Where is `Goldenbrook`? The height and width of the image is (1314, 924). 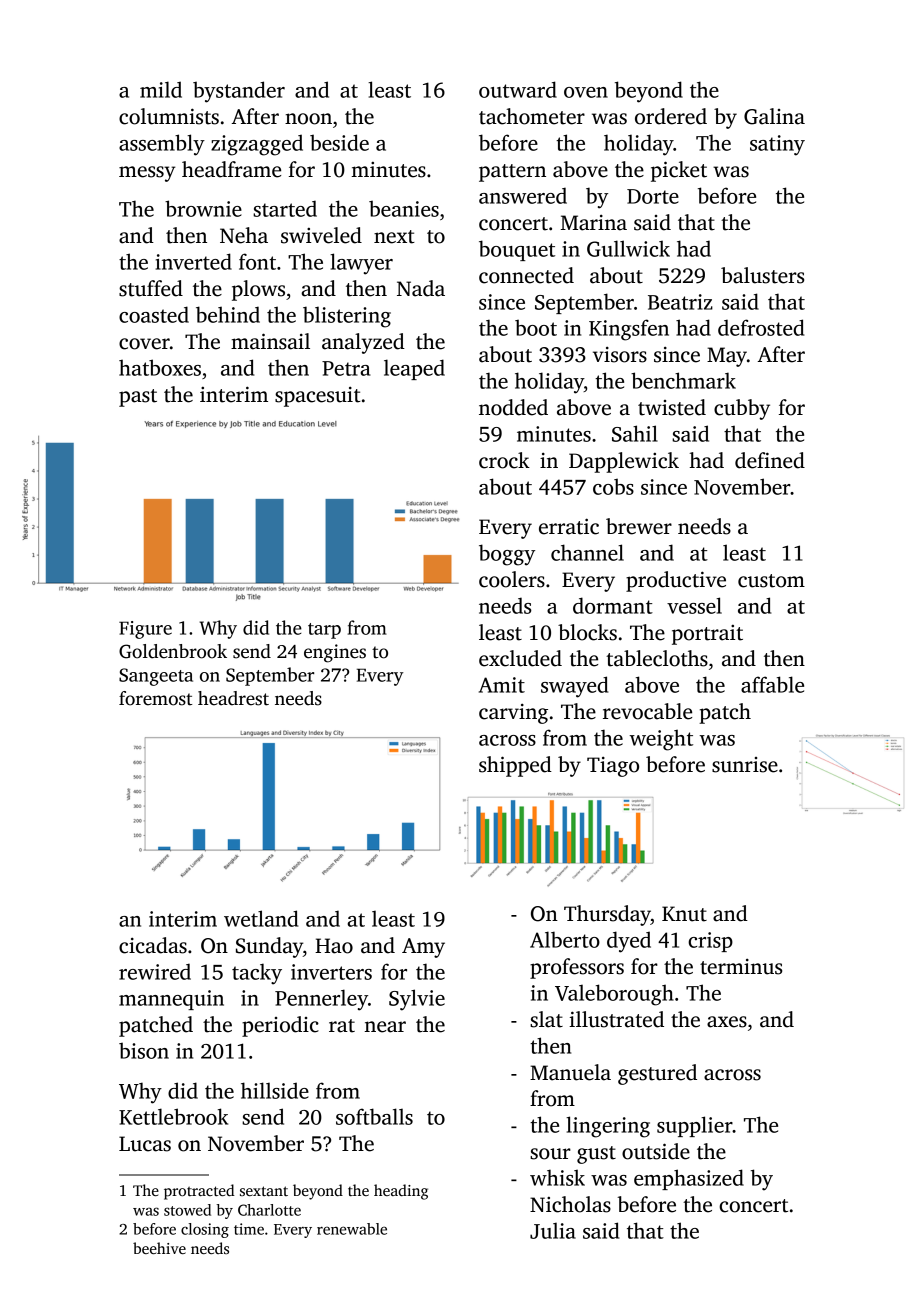 Goldenbrook is located at coordinates (173, 651).
